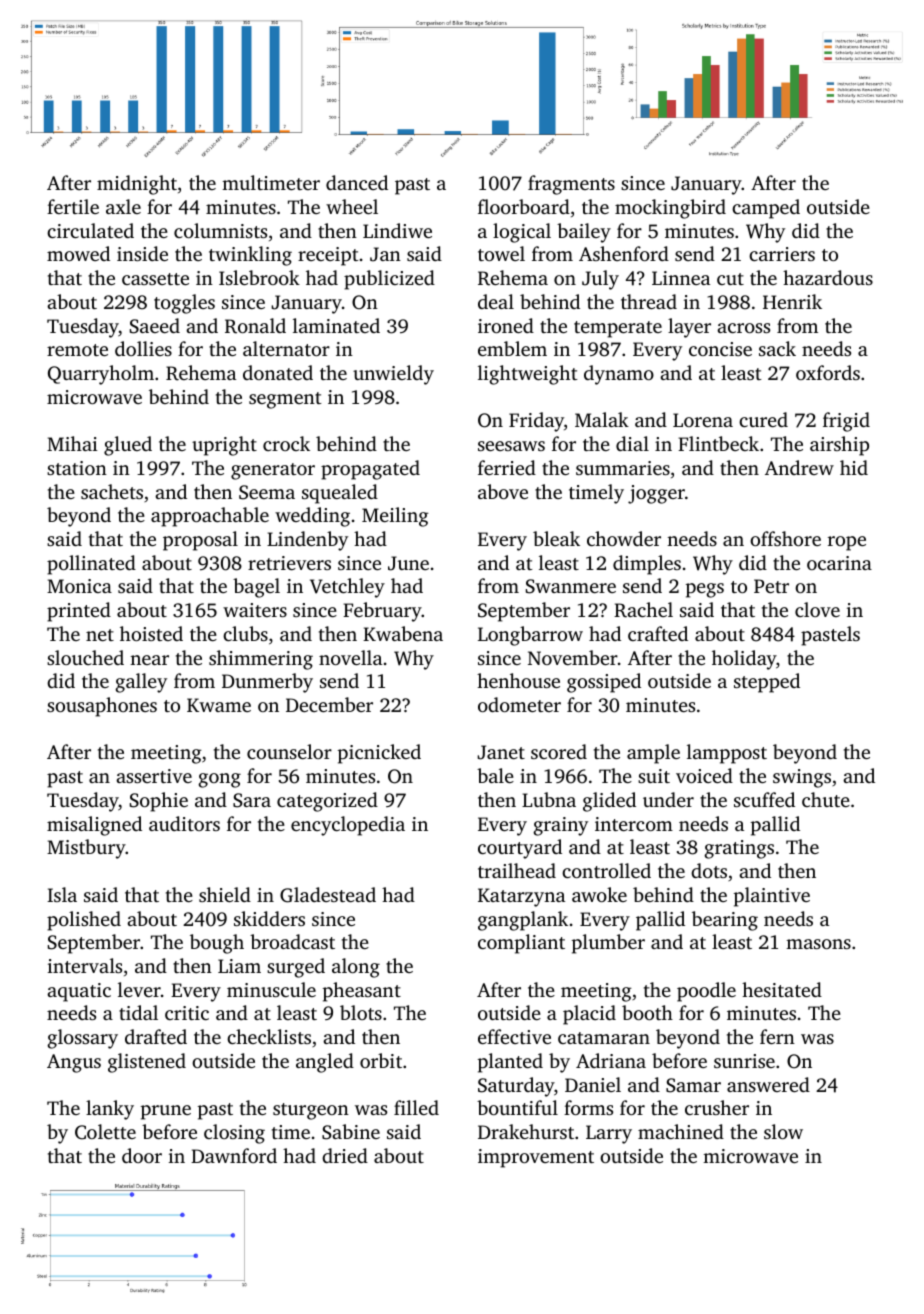  Describe the element at coordinates (357, 182) in the screenshot. I see `danced` at that location.
